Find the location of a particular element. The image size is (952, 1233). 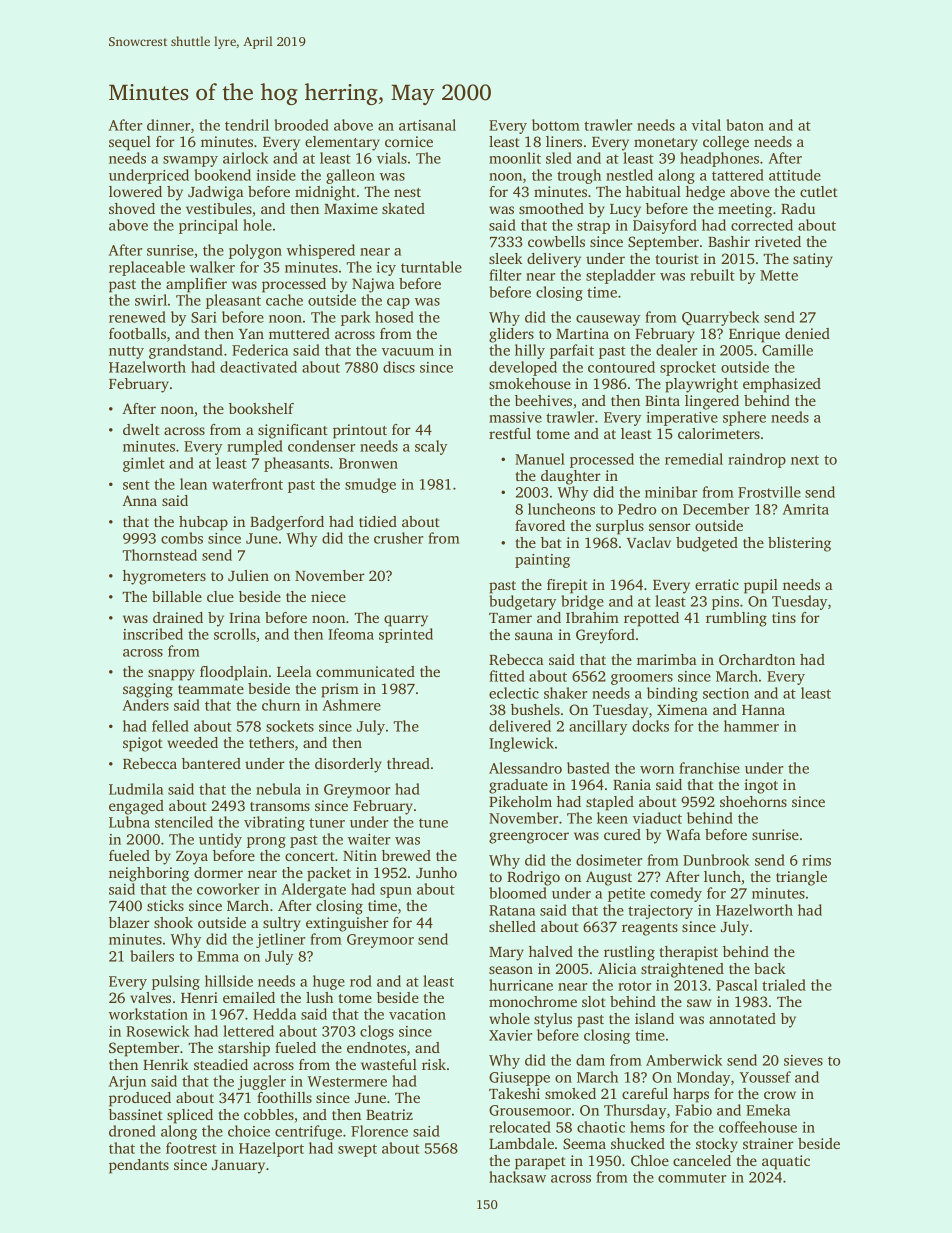

commuter is located at coordinates (692, 1178).
